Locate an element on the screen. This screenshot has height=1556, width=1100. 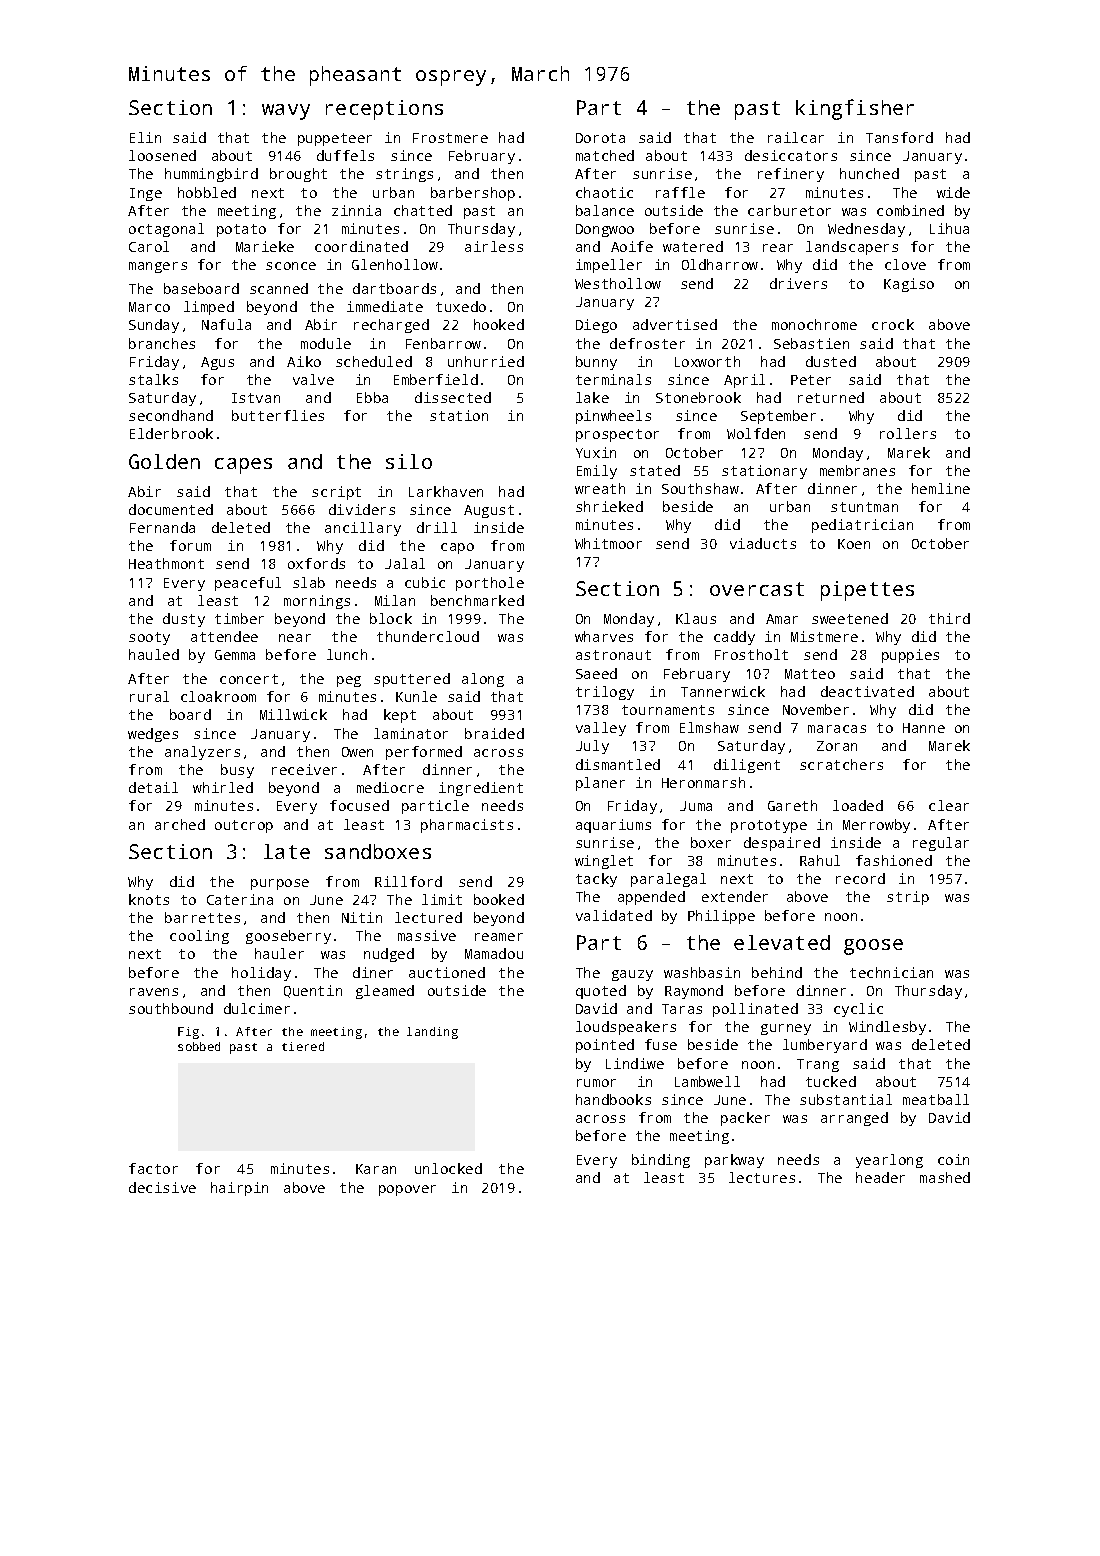
rear is located at coordinates (778, 248).
